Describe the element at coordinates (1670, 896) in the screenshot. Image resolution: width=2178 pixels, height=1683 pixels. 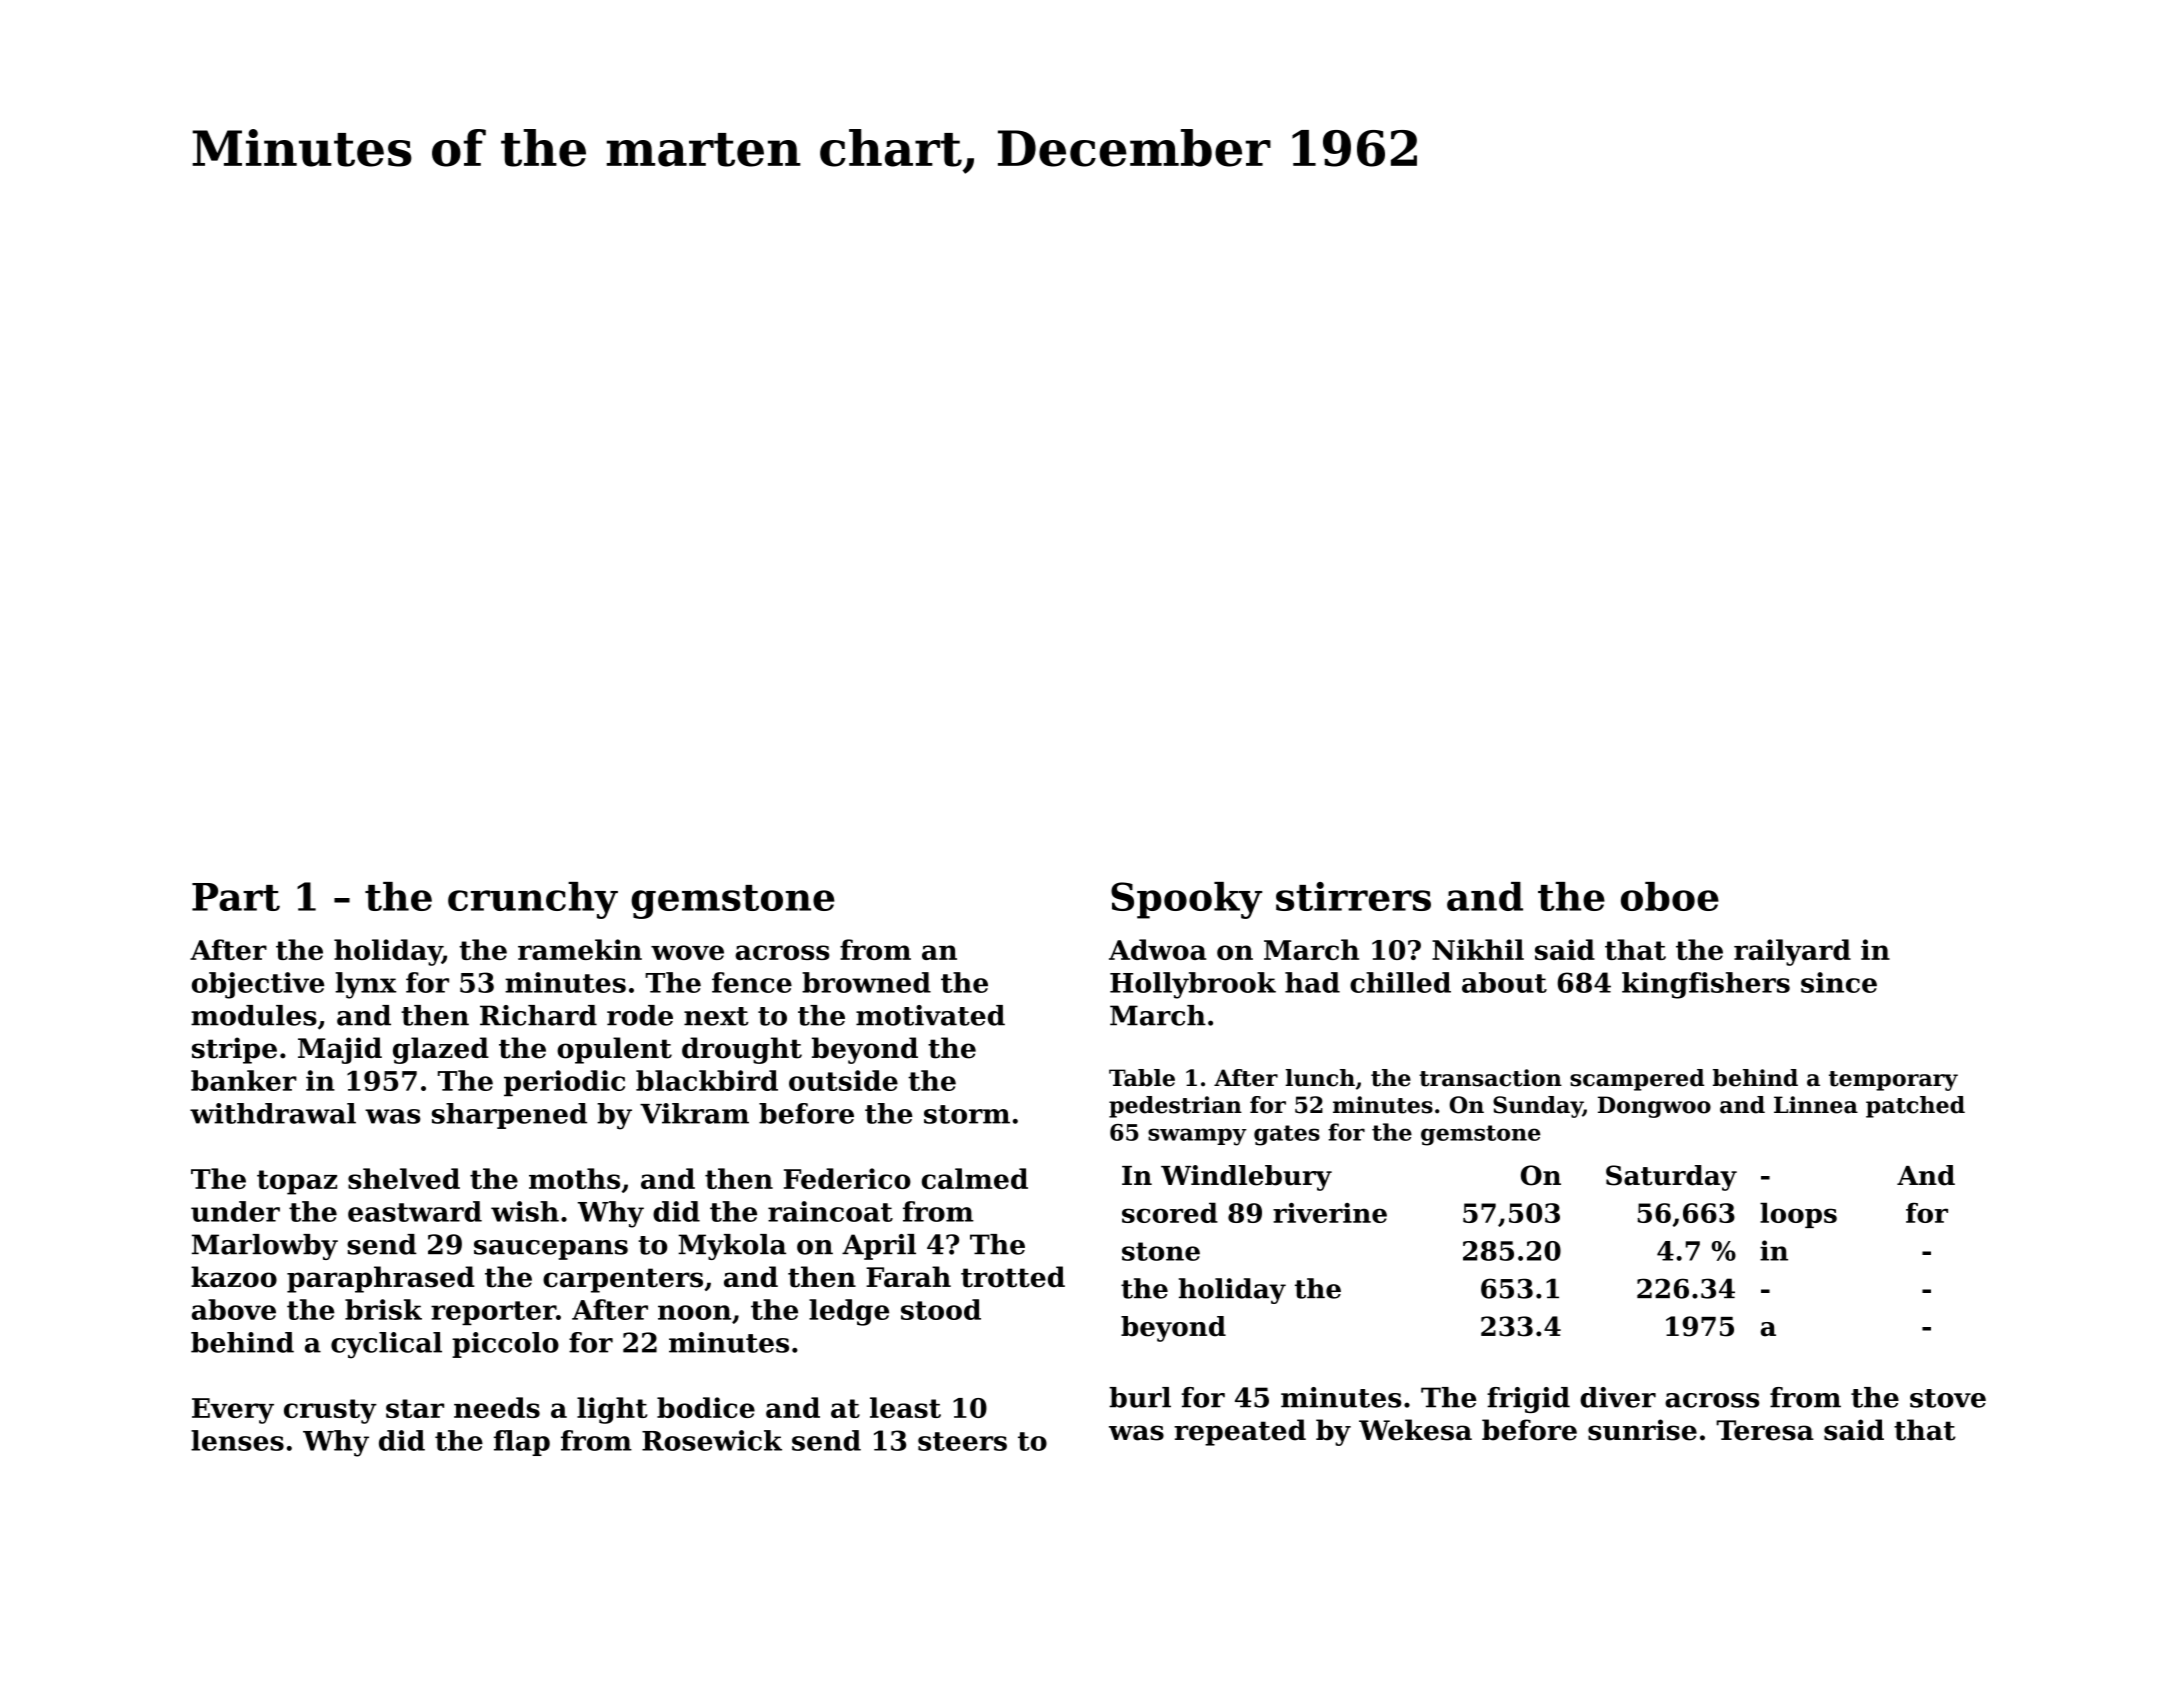
I see `oboe` at that location.
